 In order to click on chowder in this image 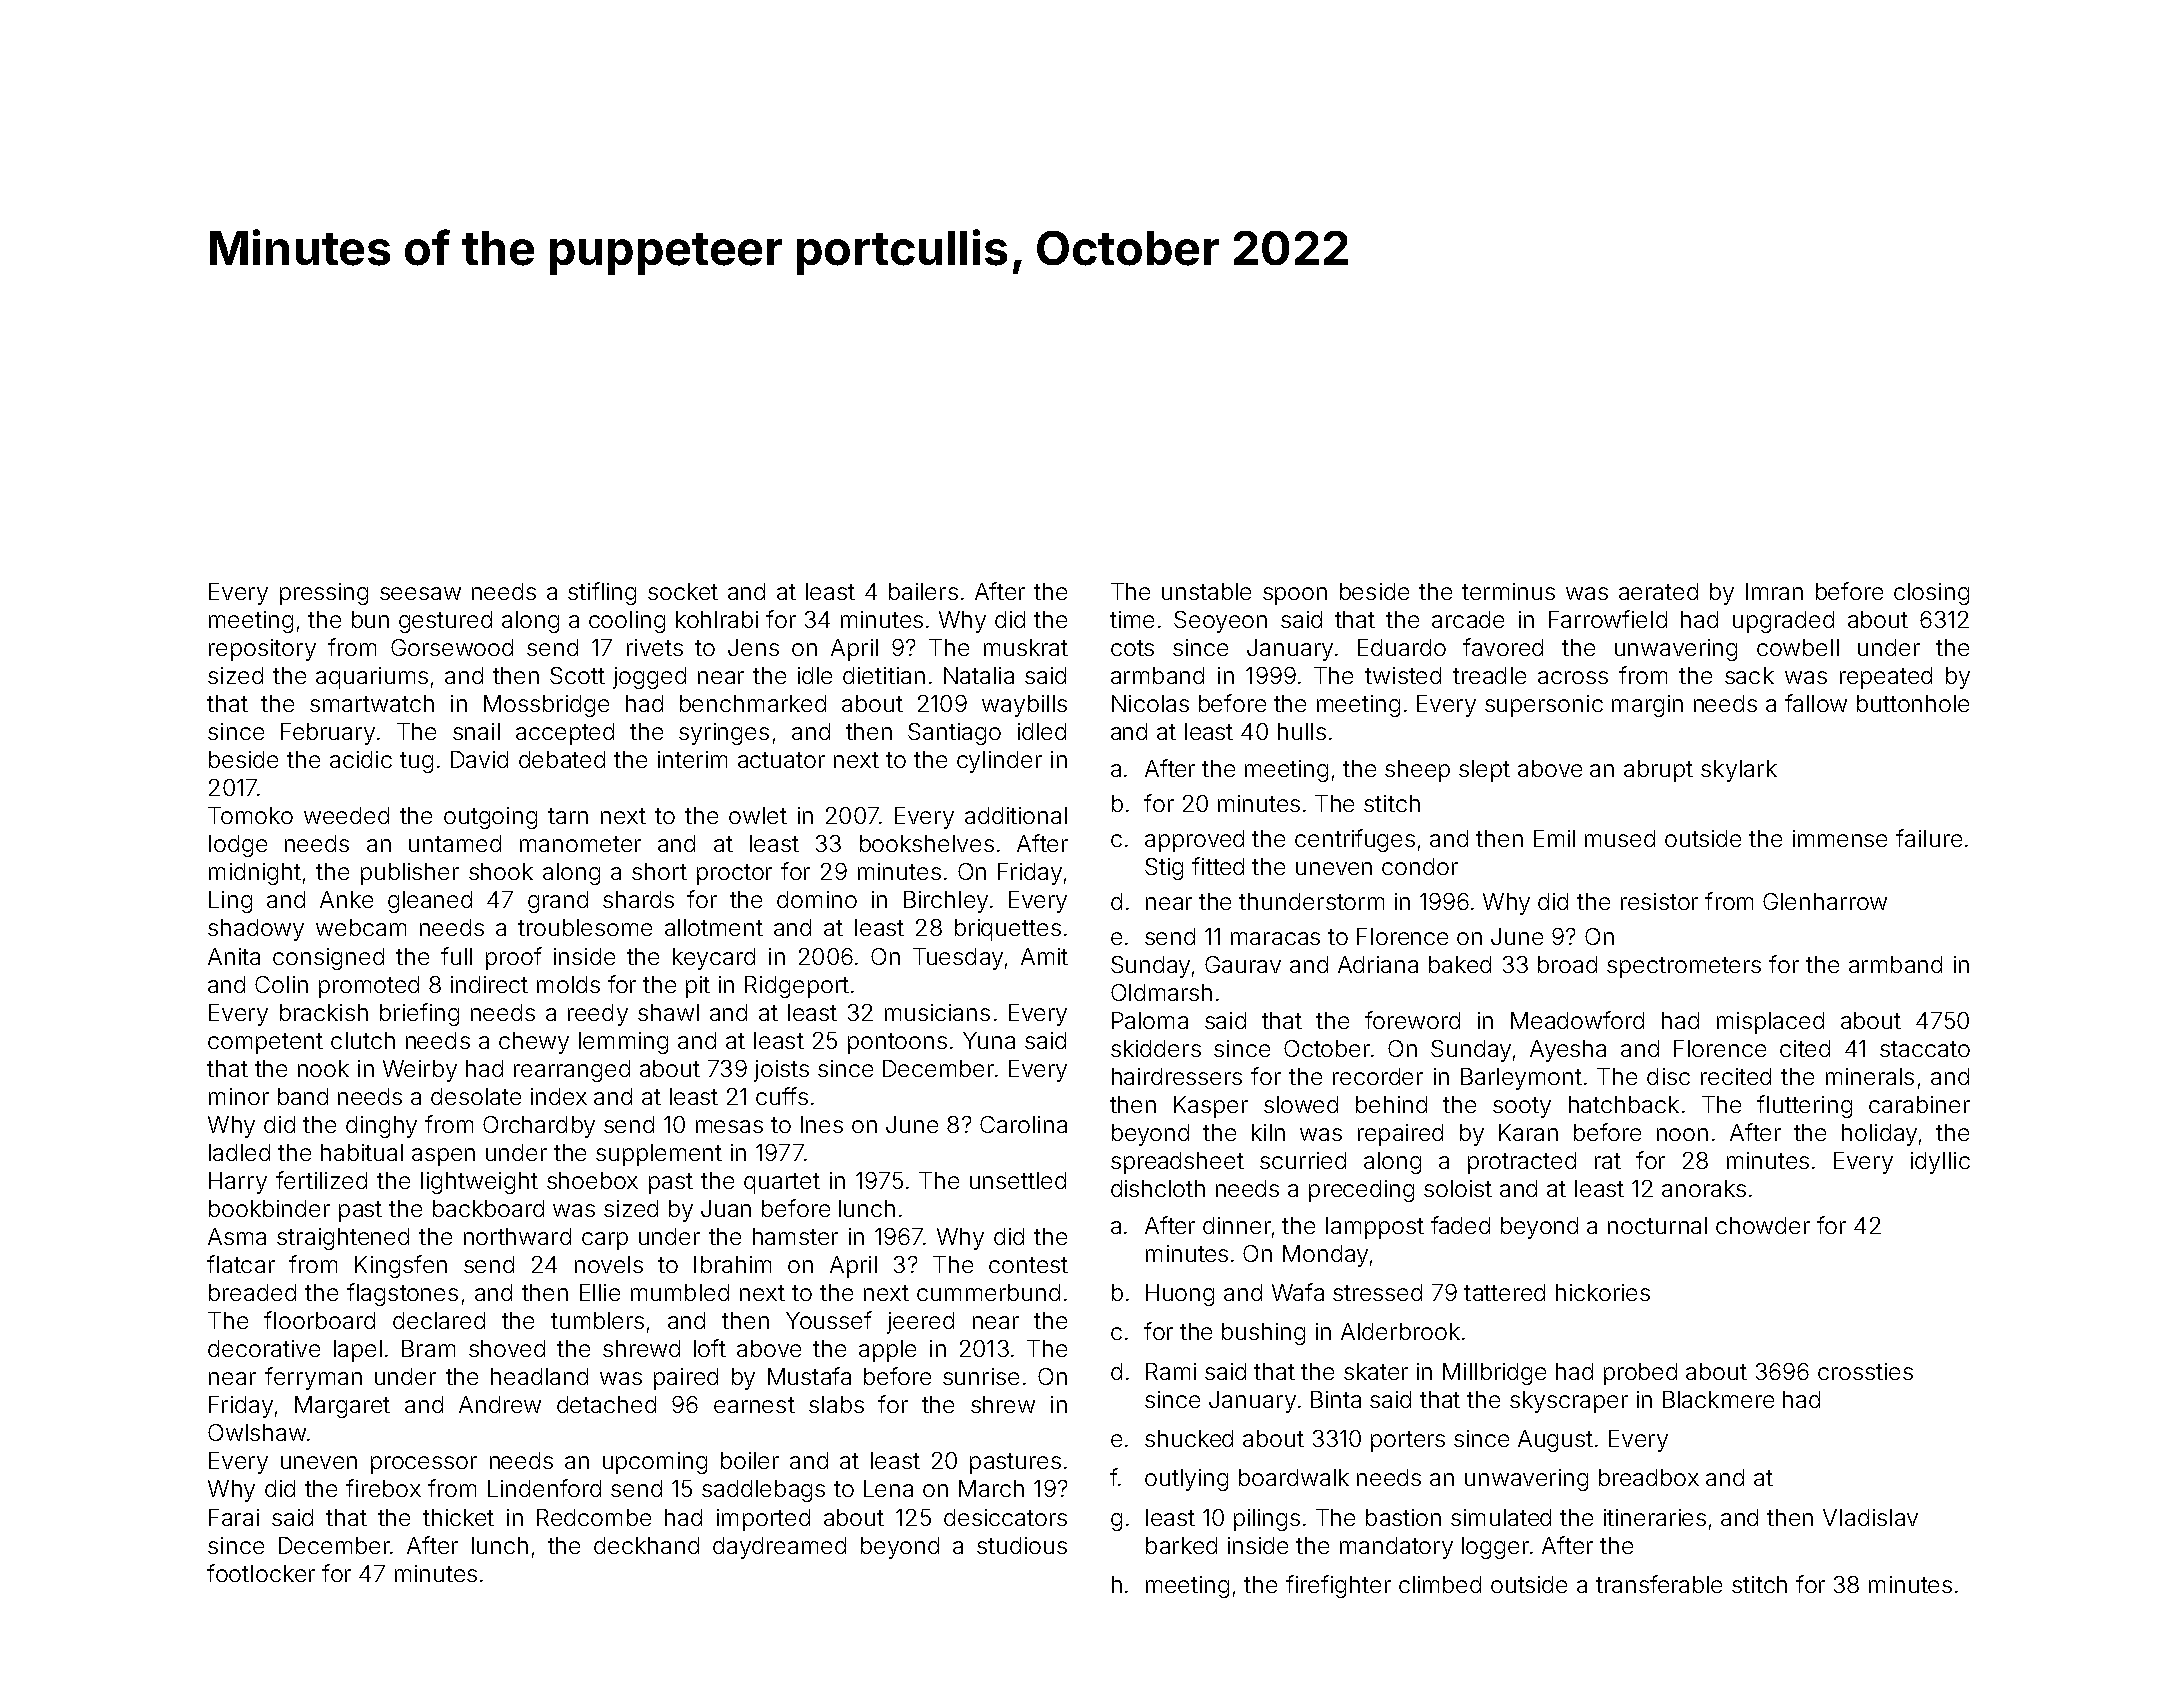, I will do `click(1763, 1225)`.
